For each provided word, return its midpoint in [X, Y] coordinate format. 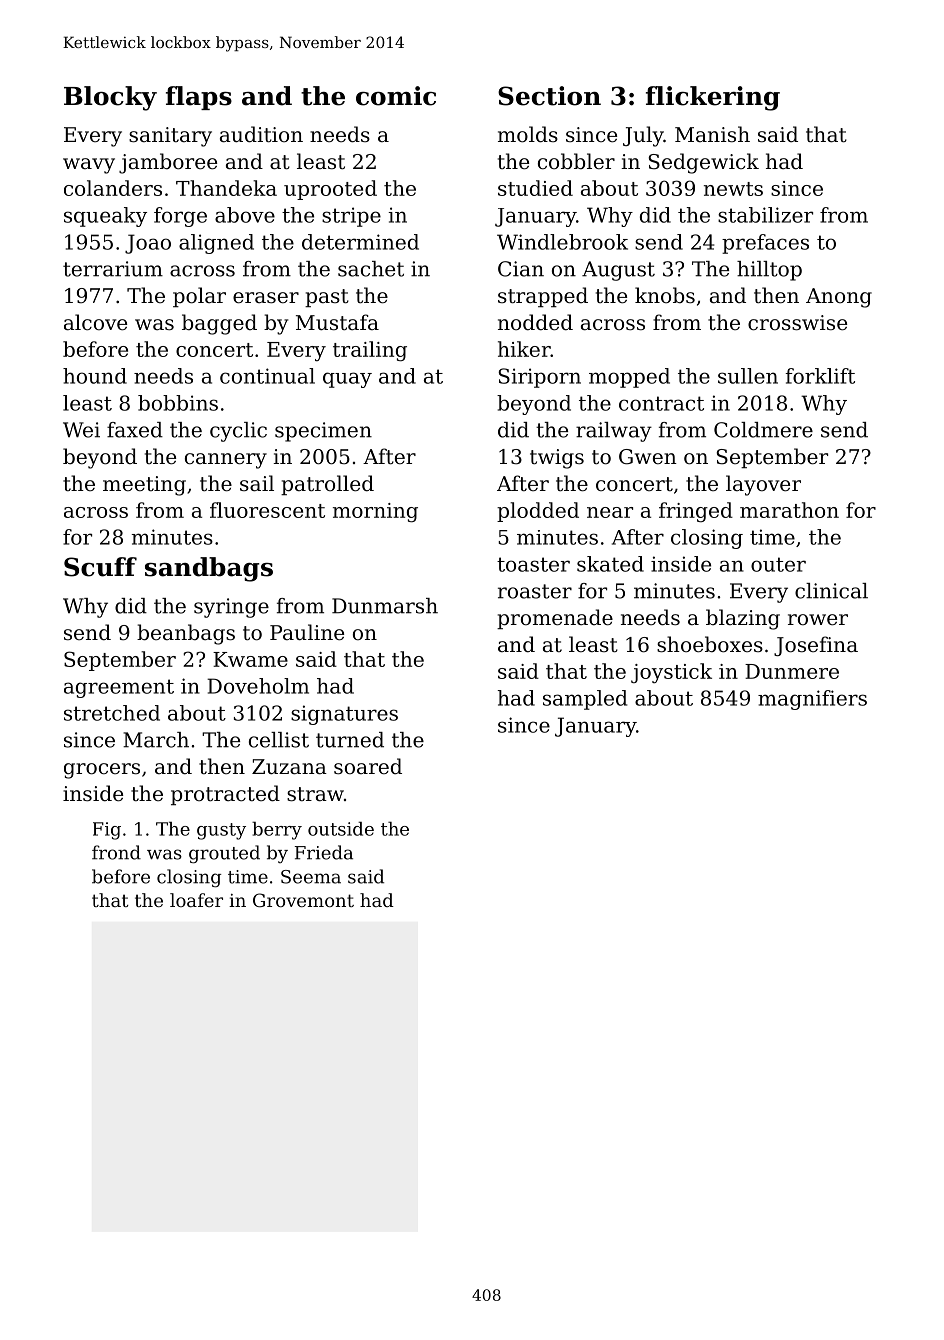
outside [341, 828]
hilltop [769, 271]
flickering [713, 98]
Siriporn [539, 378]
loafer [196, 900]
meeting [144, 486]
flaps [199, 98]
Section [549, 96]
